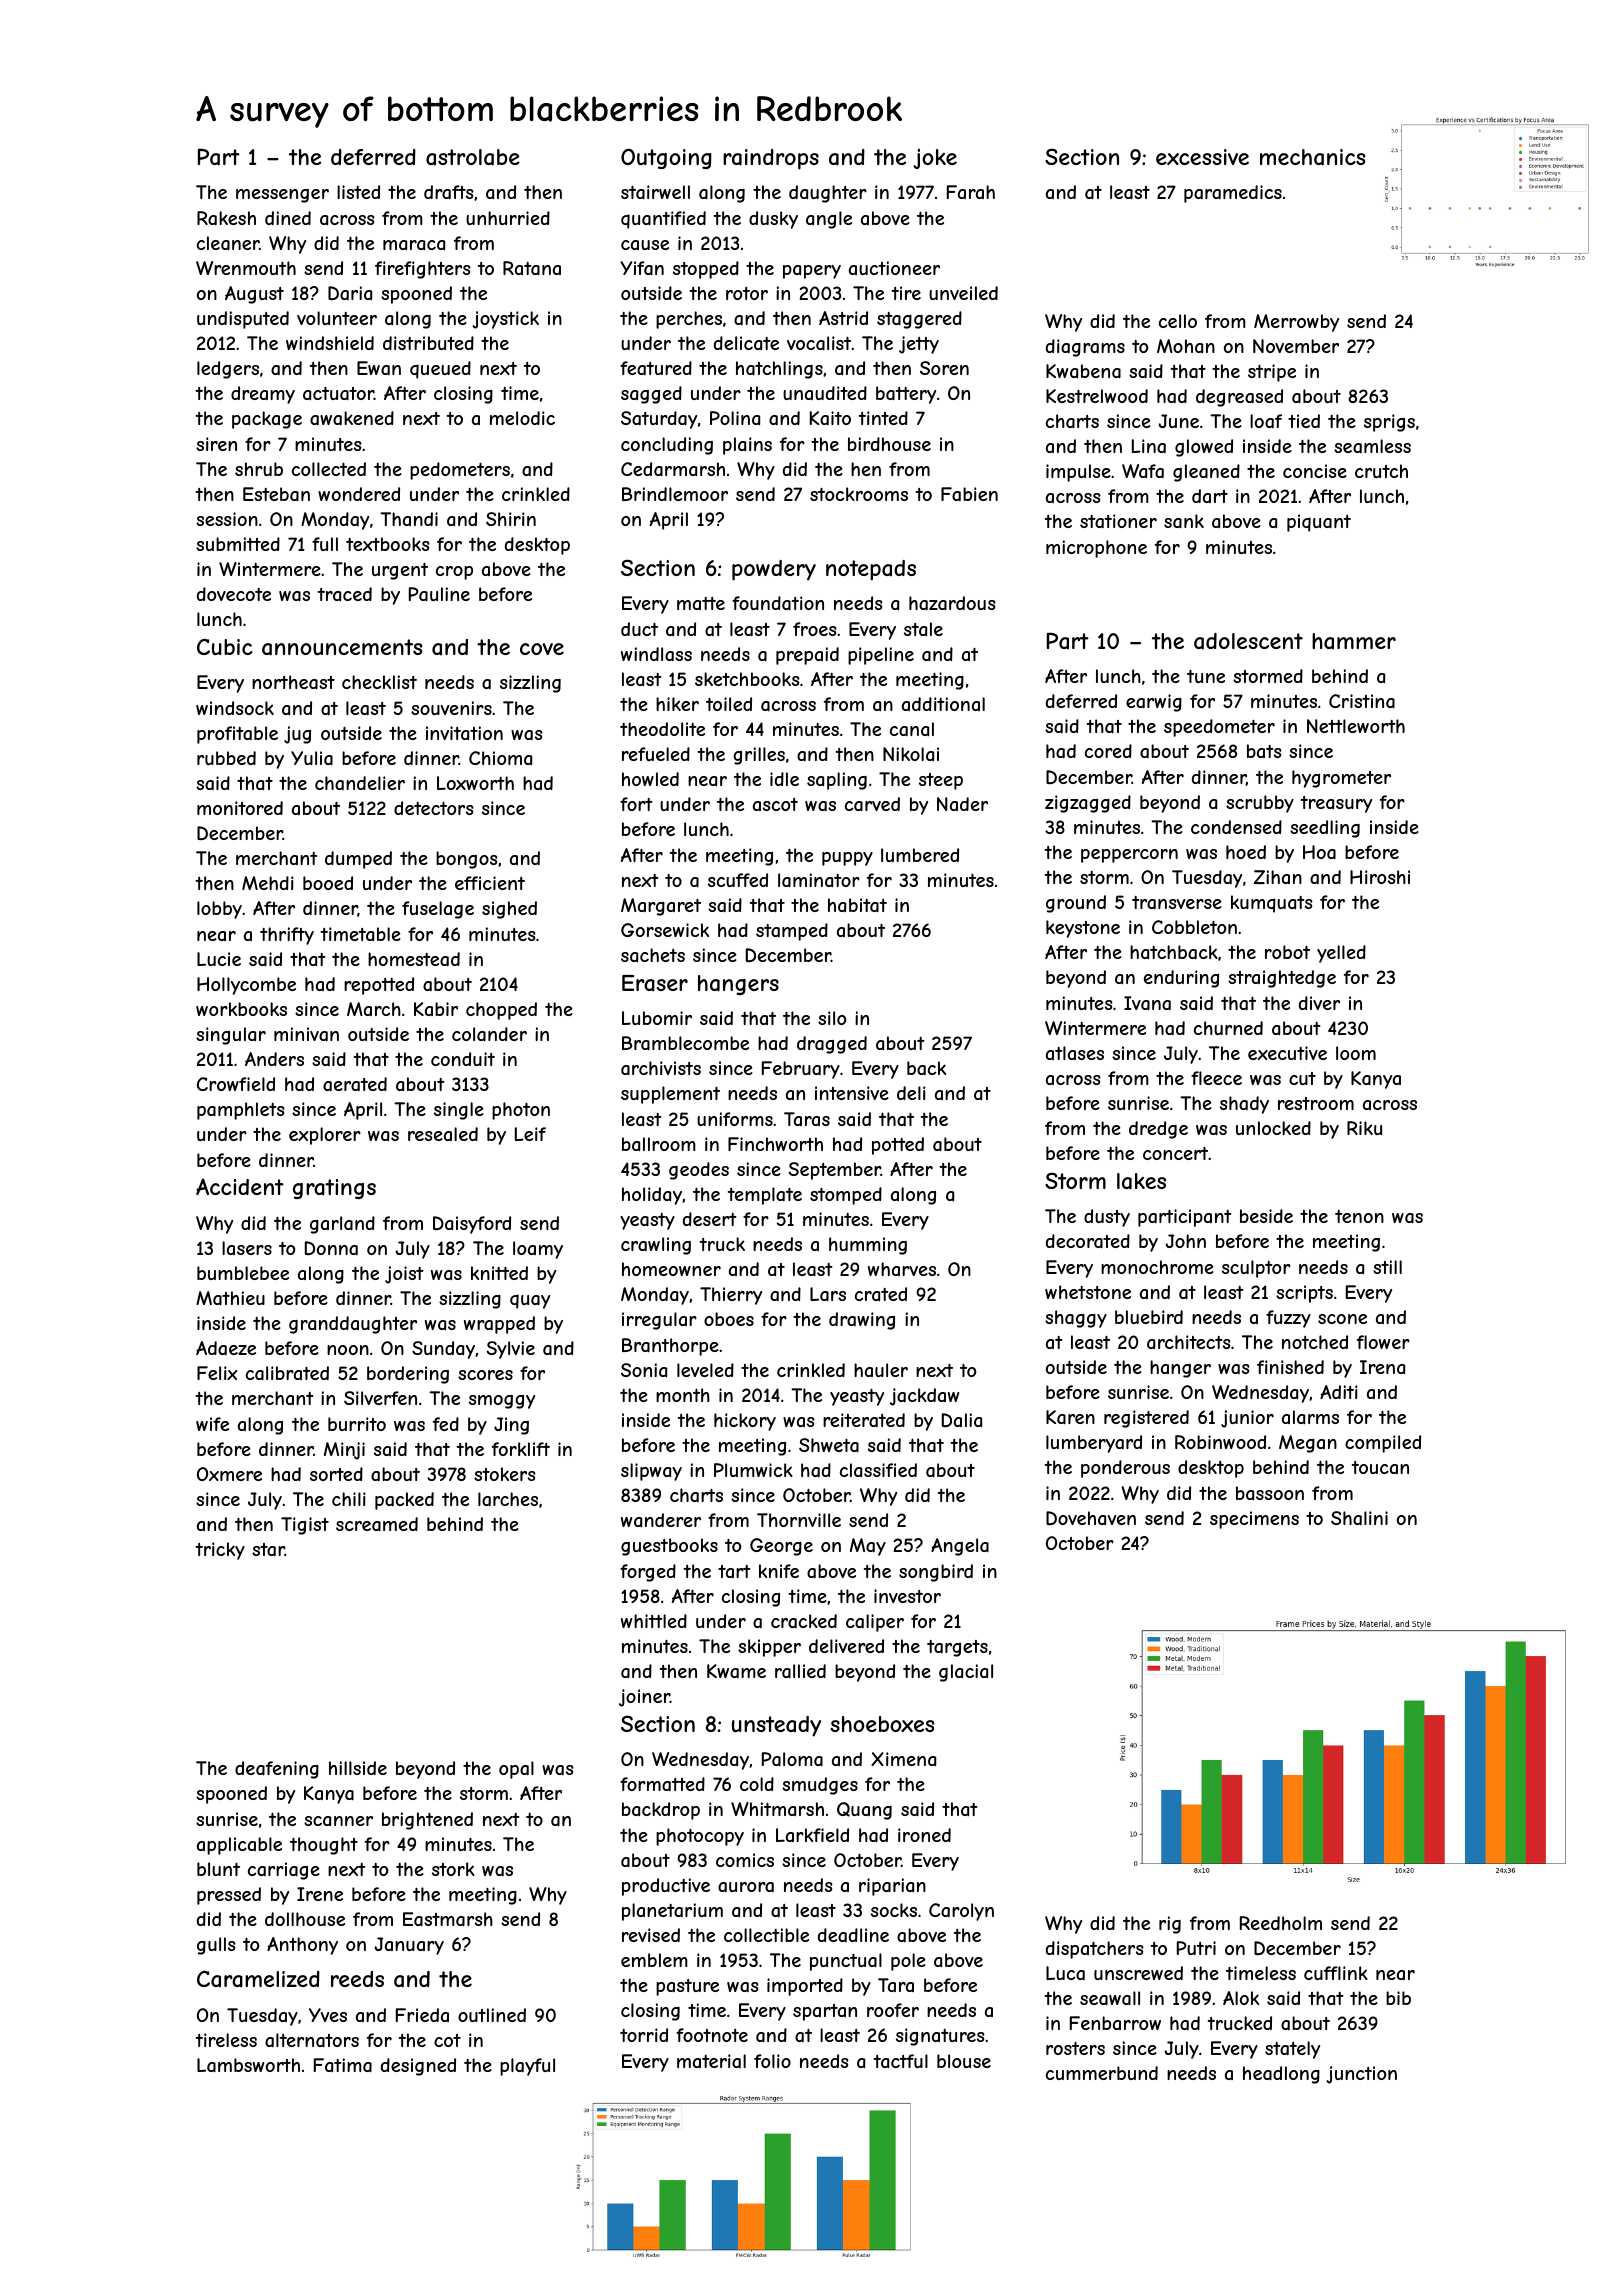 Image resolution: width=1620 pixels, height=2292 pixels. Describe the element at coordinates (661, 907) in the document. I see `Margaret` at that location.
